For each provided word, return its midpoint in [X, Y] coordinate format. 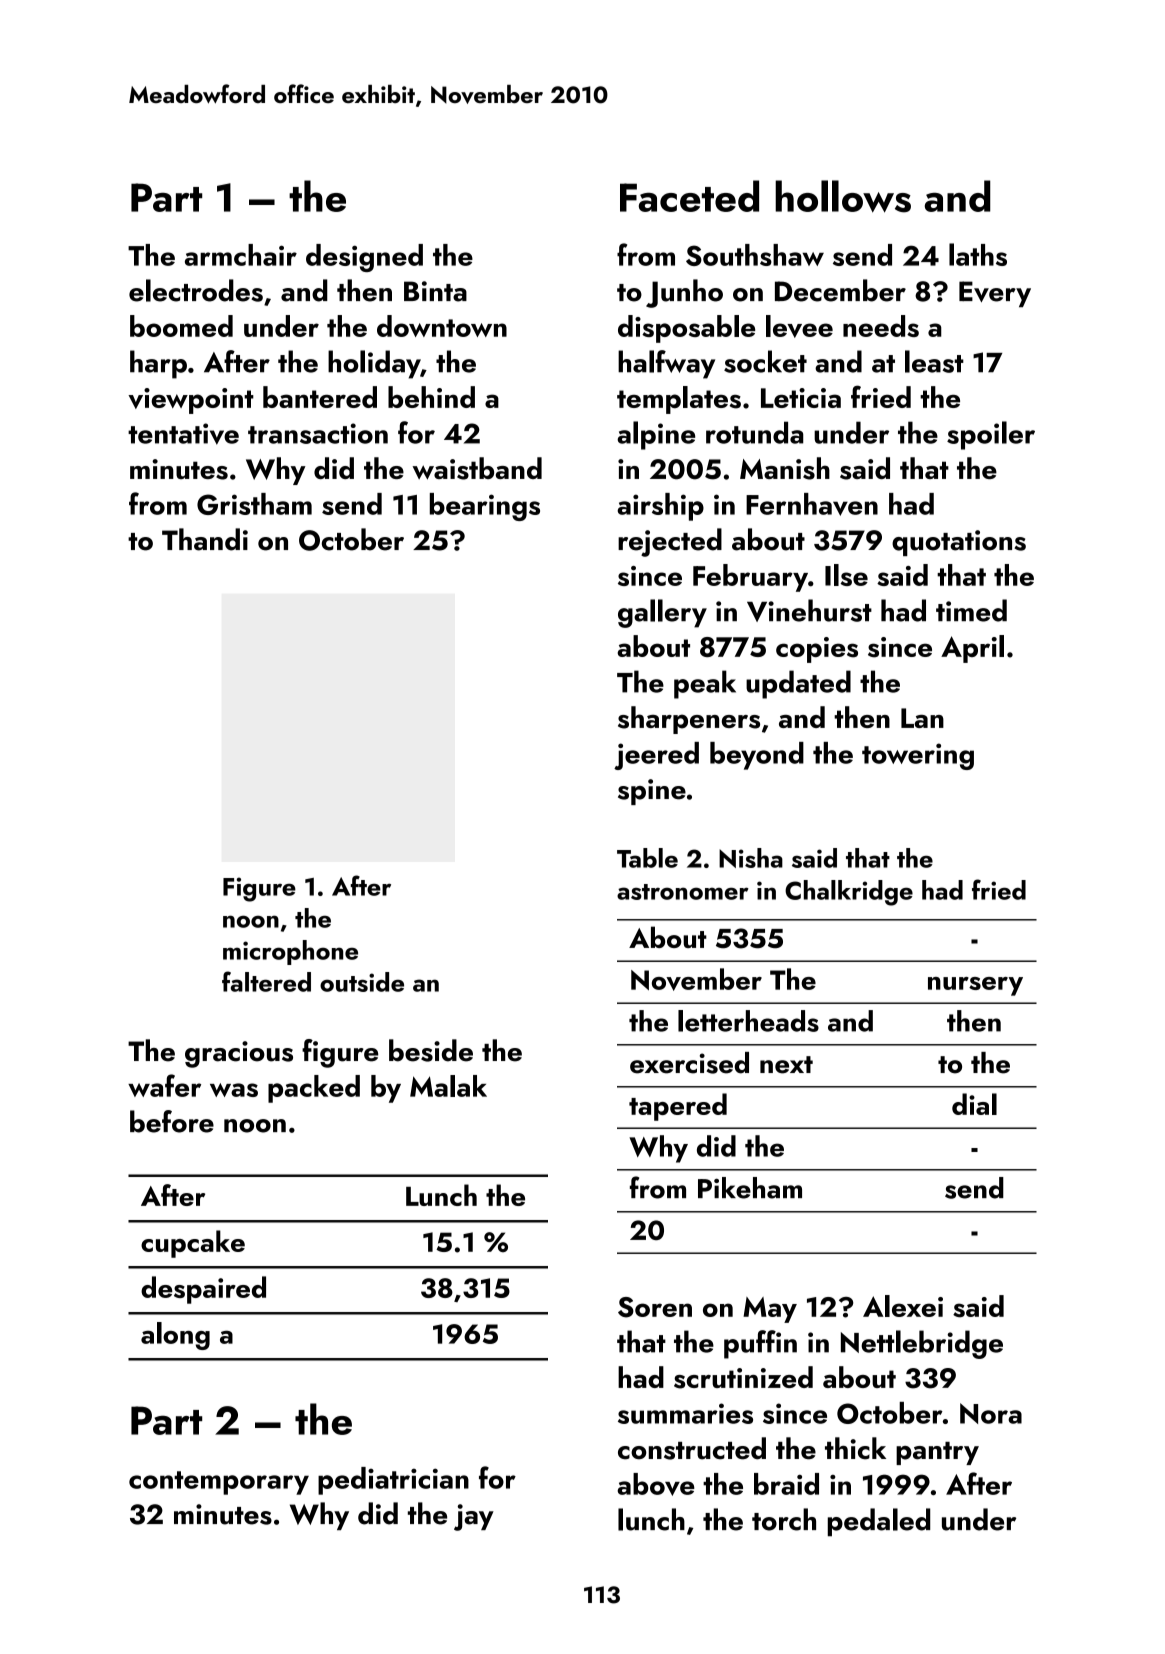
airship [660, 507]
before [172, 1121]
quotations [959, 543]
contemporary [219, 1483]
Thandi [205, 539]
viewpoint [191, 401]
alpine [656, 435]
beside [431, 1050]
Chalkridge [849, 893]
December [840, 290]
